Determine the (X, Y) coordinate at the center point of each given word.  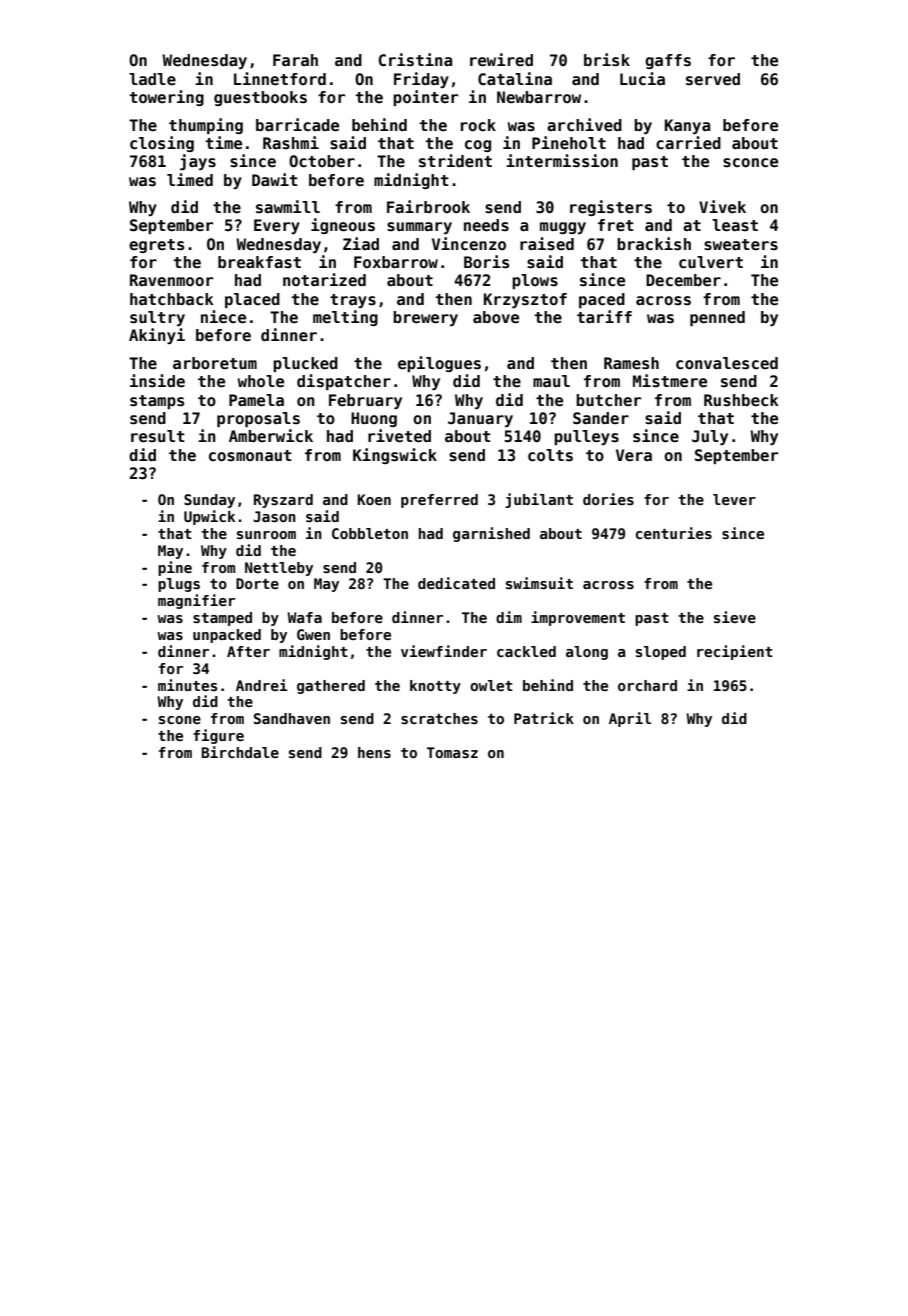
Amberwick (271, 435)
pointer (425, 98)
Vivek (722, 206)
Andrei (262, 685)
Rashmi (291, 142)
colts (550, 455)
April (630, 719)
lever (734, 499)
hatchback (172, 299)
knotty (435, 687)
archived (584, 125)
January (480, 419)
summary (419, 228)
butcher (608, 400)
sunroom (266, 535)
